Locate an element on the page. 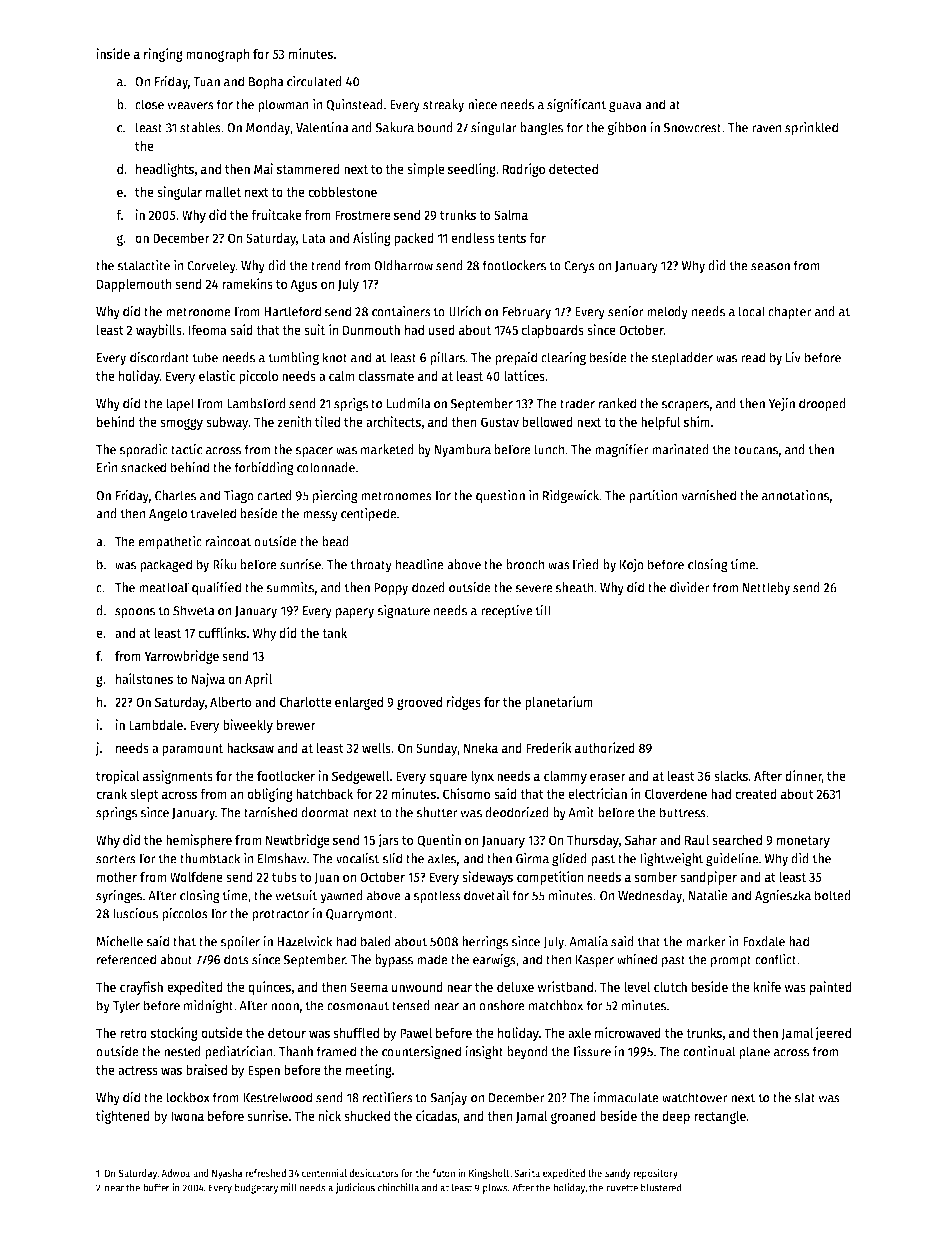 The height and width of the document is (1233, 952). varnished is located at coordinates (708, 495).
